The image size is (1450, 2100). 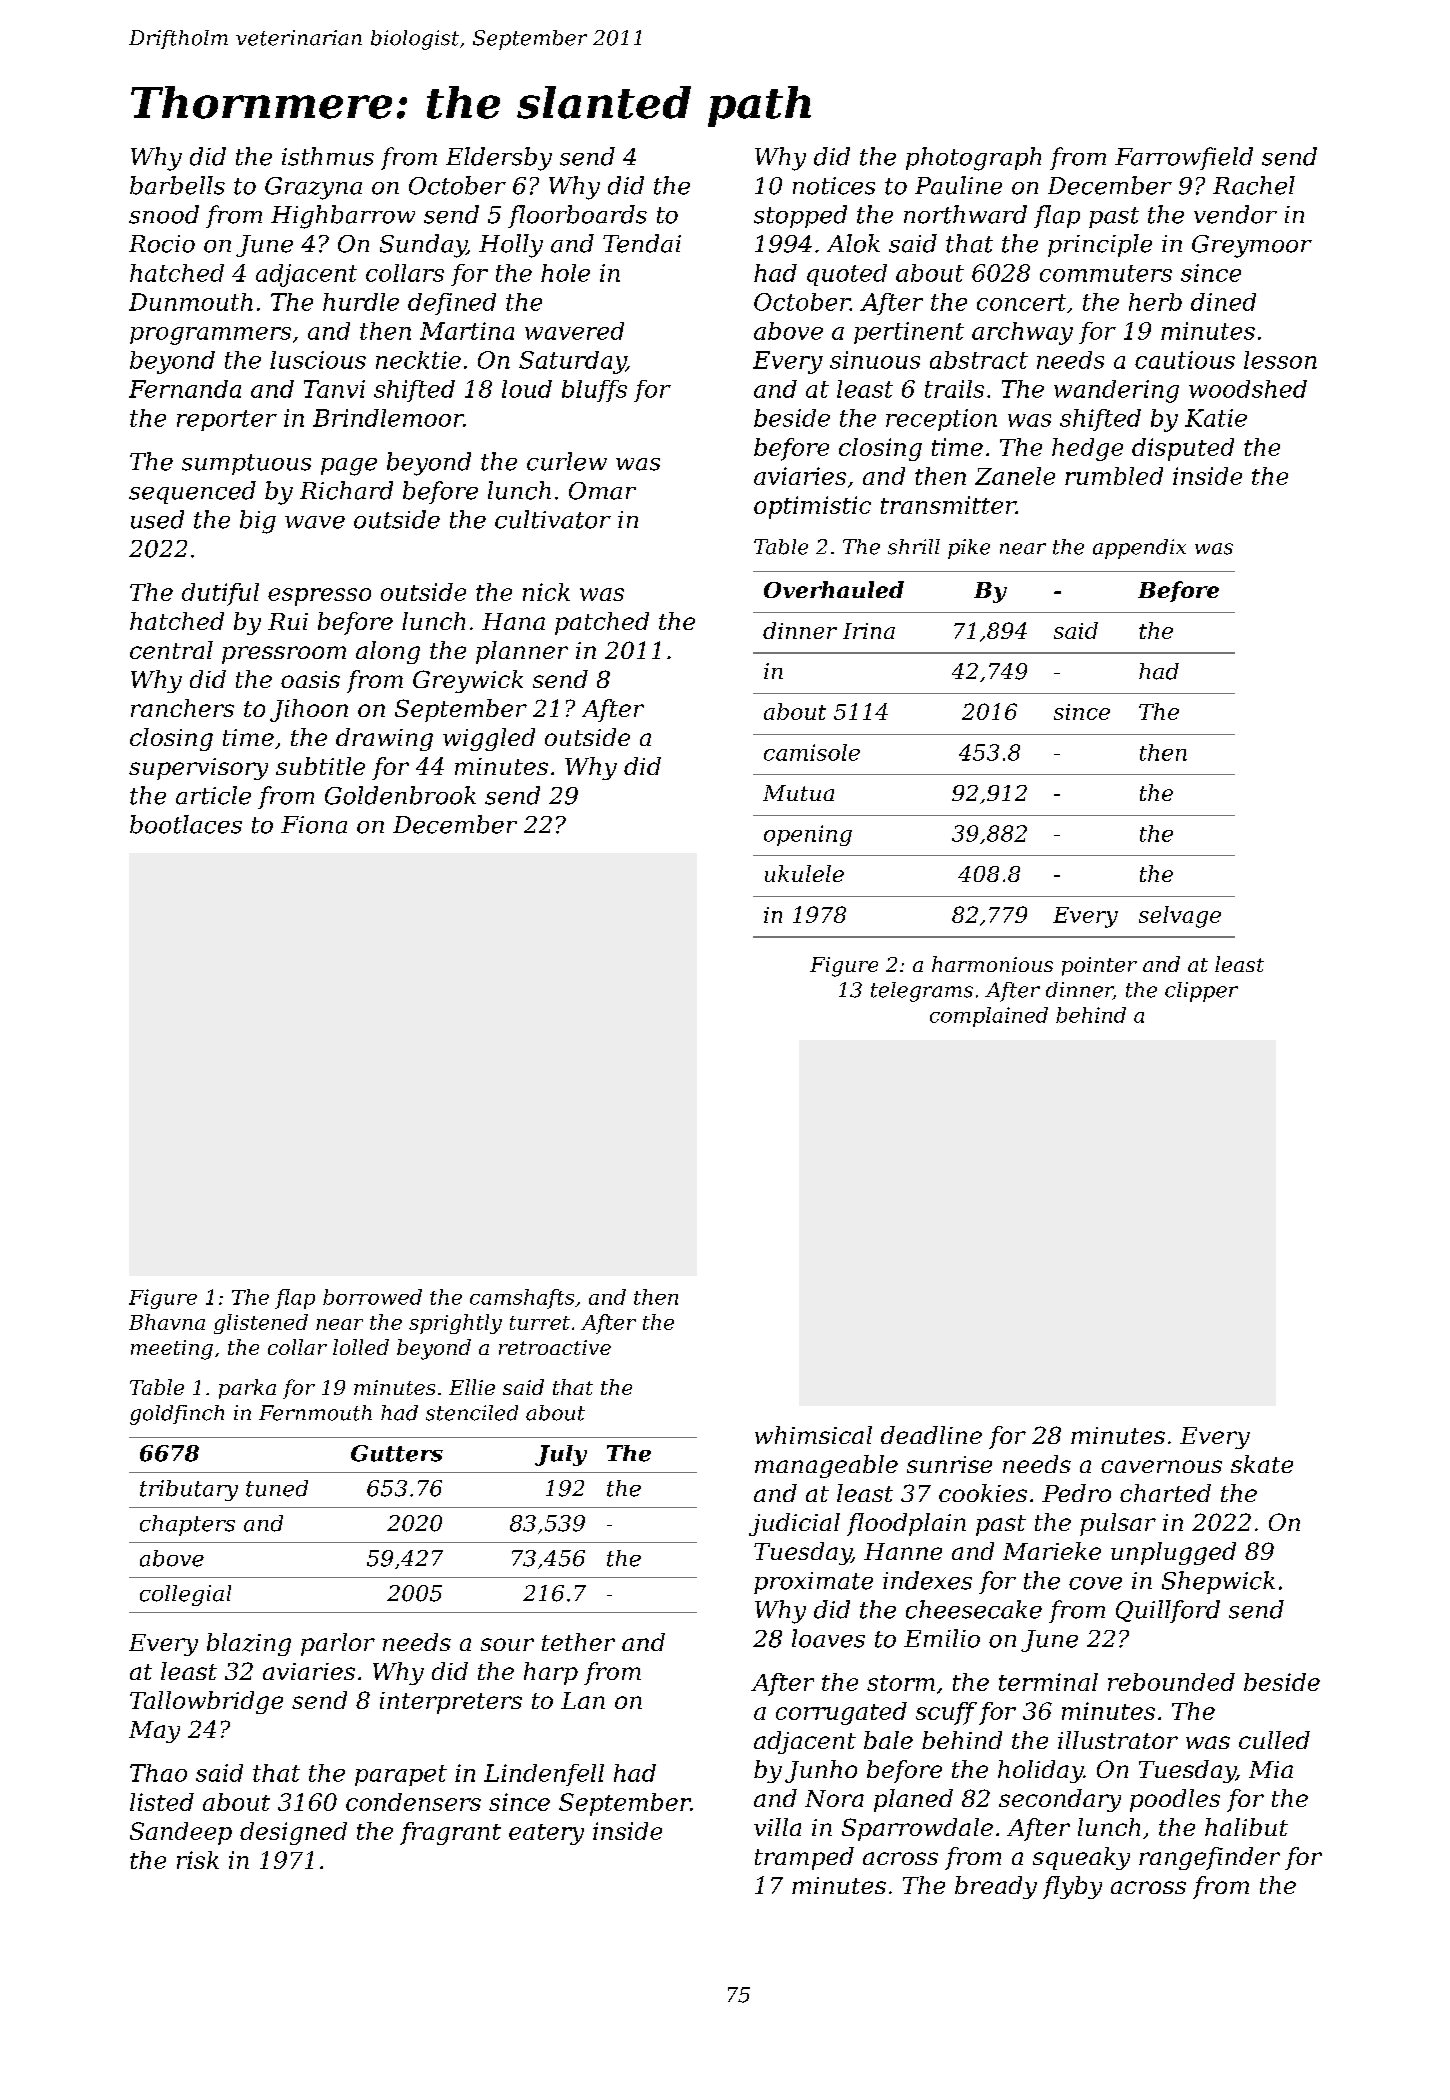 What do you see at coordinates (162, 244) in the screenshot?
I see `Rocio` at bounding box center [162, 244].
